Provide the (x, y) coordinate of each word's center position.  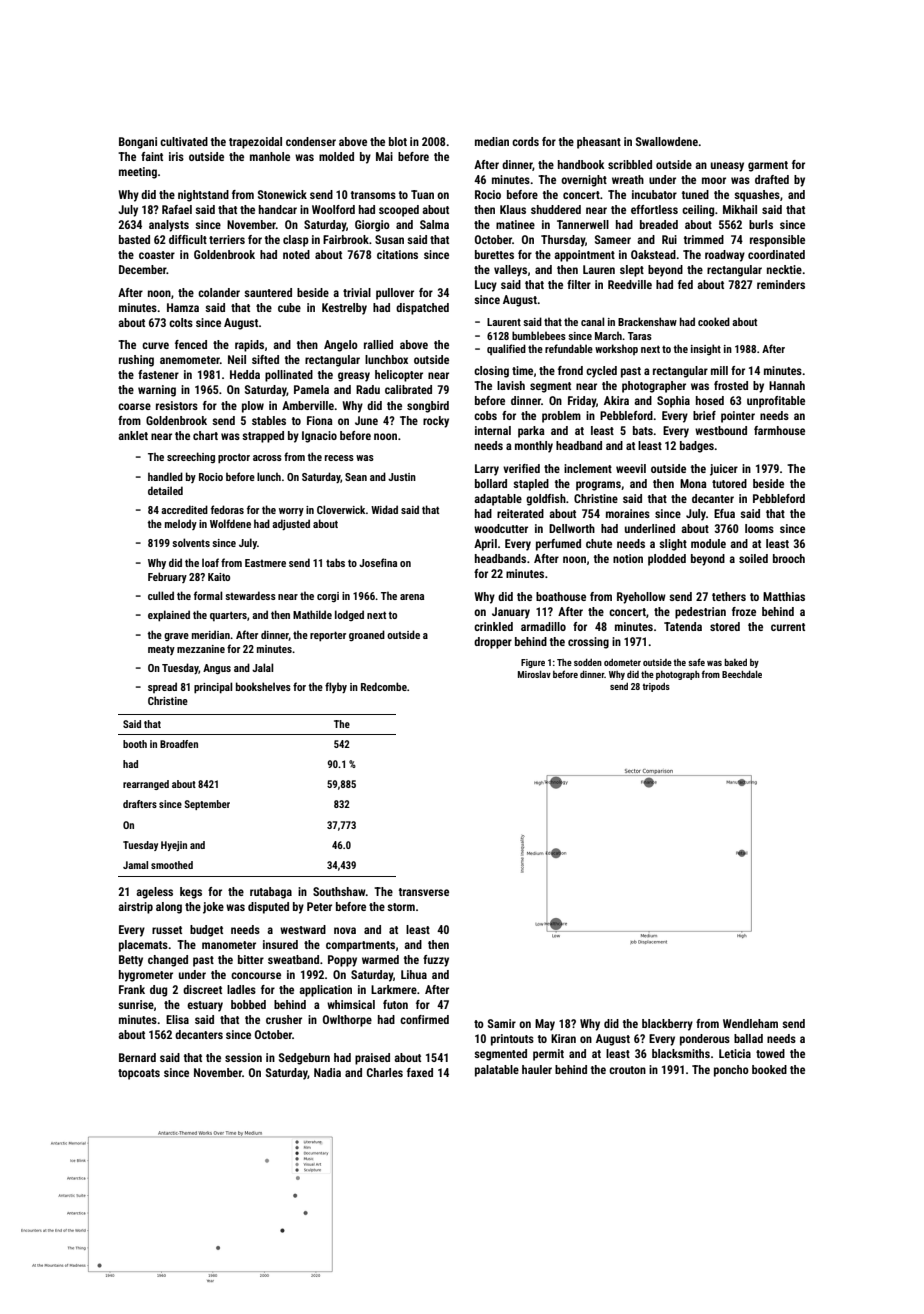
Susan (389, 239)
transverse (424, 892)
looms (759, 528)
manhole (270, 156)
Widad (384, 509)
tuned (695, 194)
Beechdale (742, 674)
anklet (133, 435)
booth (135, 744)
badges (697, 447)
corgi (328, 597)
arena (412, 597)
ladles (241, 989)
